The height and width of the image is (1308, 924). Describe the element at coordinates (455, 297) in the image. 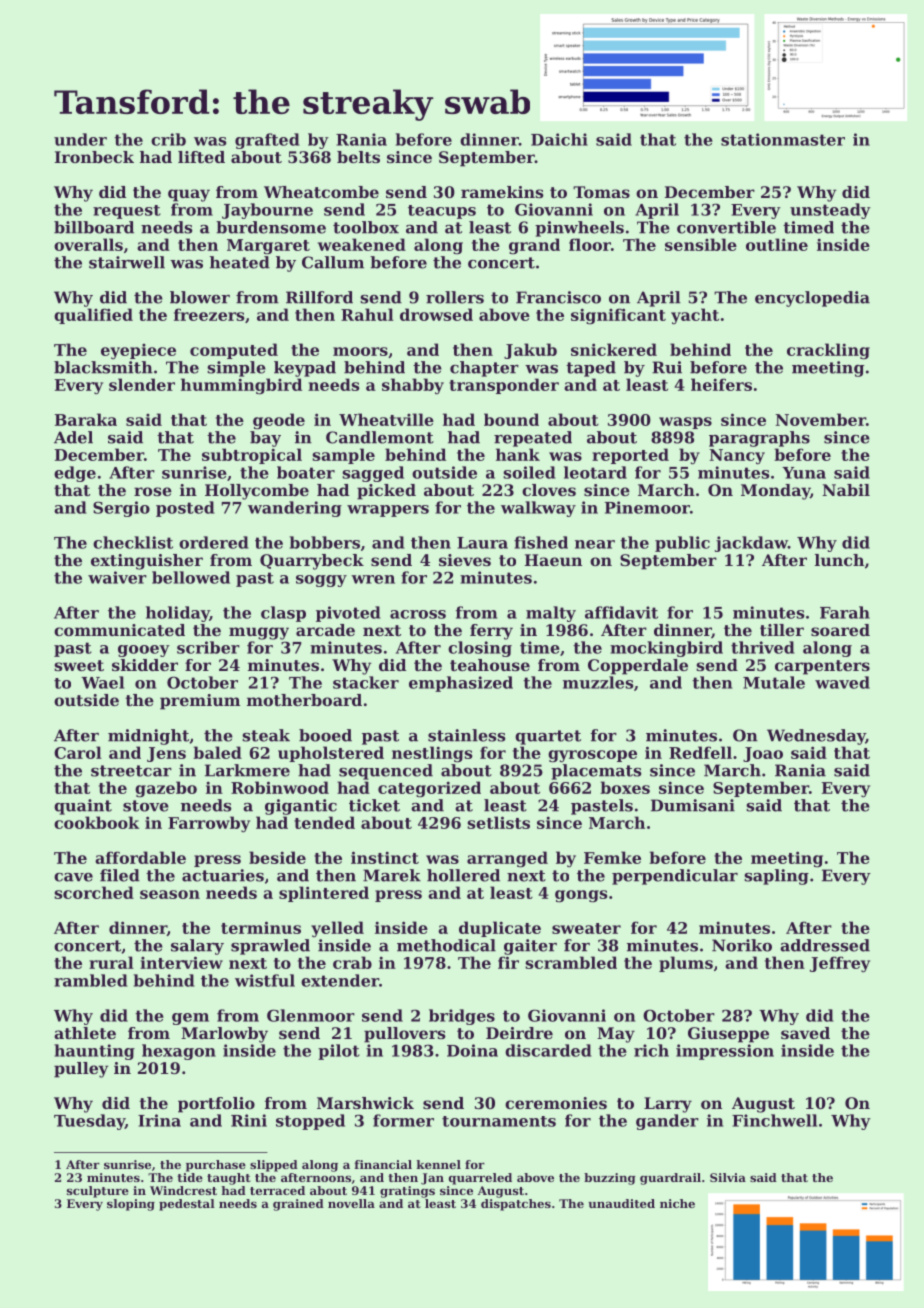

I see `rollers` at that location.
